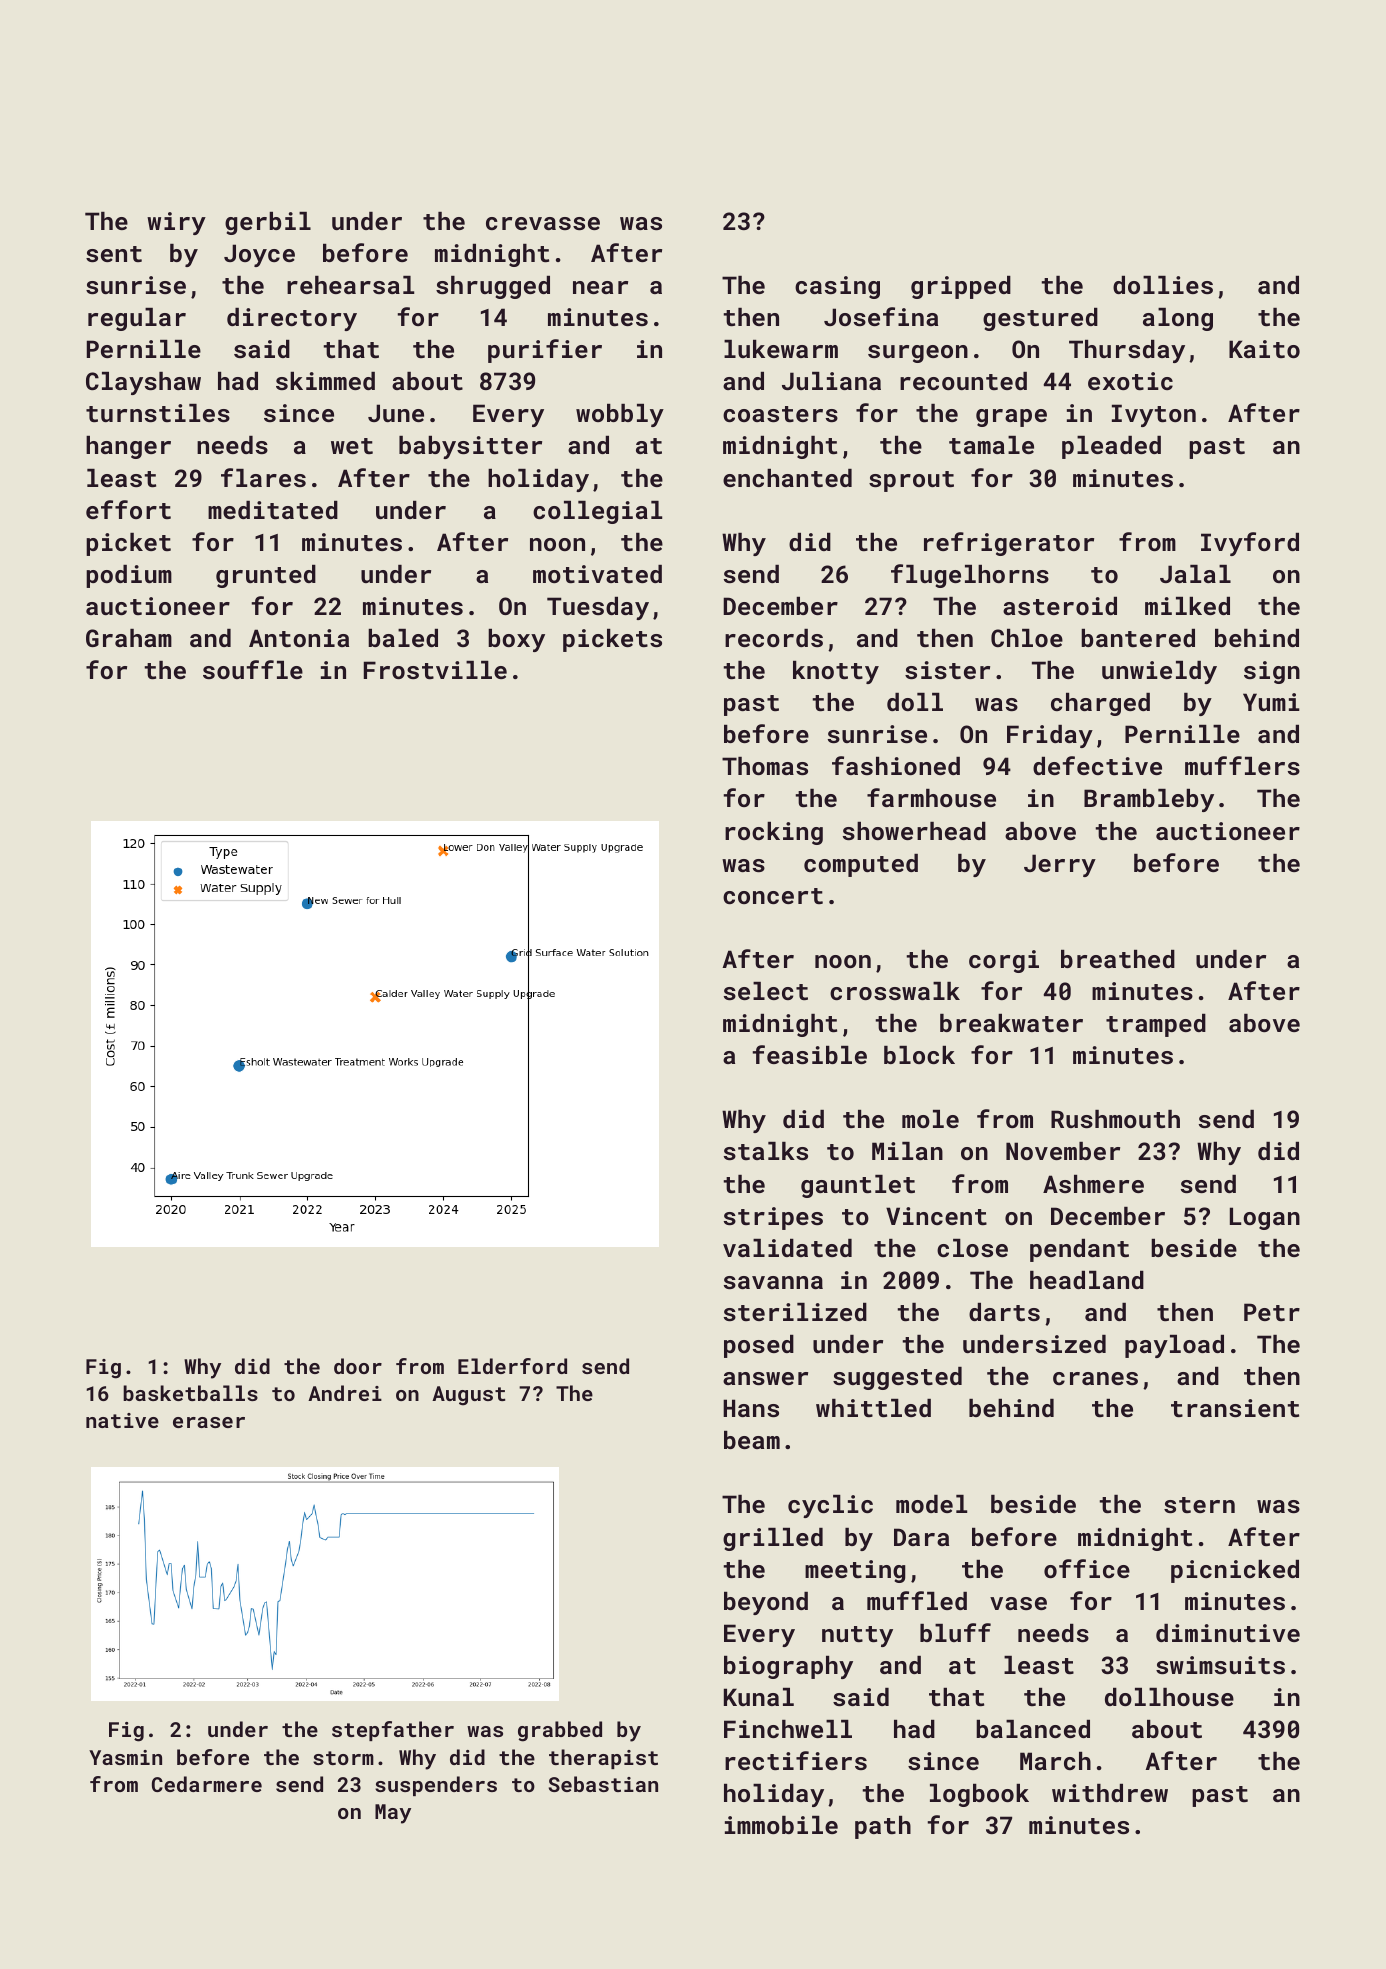 This document has width=1386, height=1969. What do you see at coordinates (1242, 765) in the document?
I see `mufflers` at bounding box center [1242, 765].
